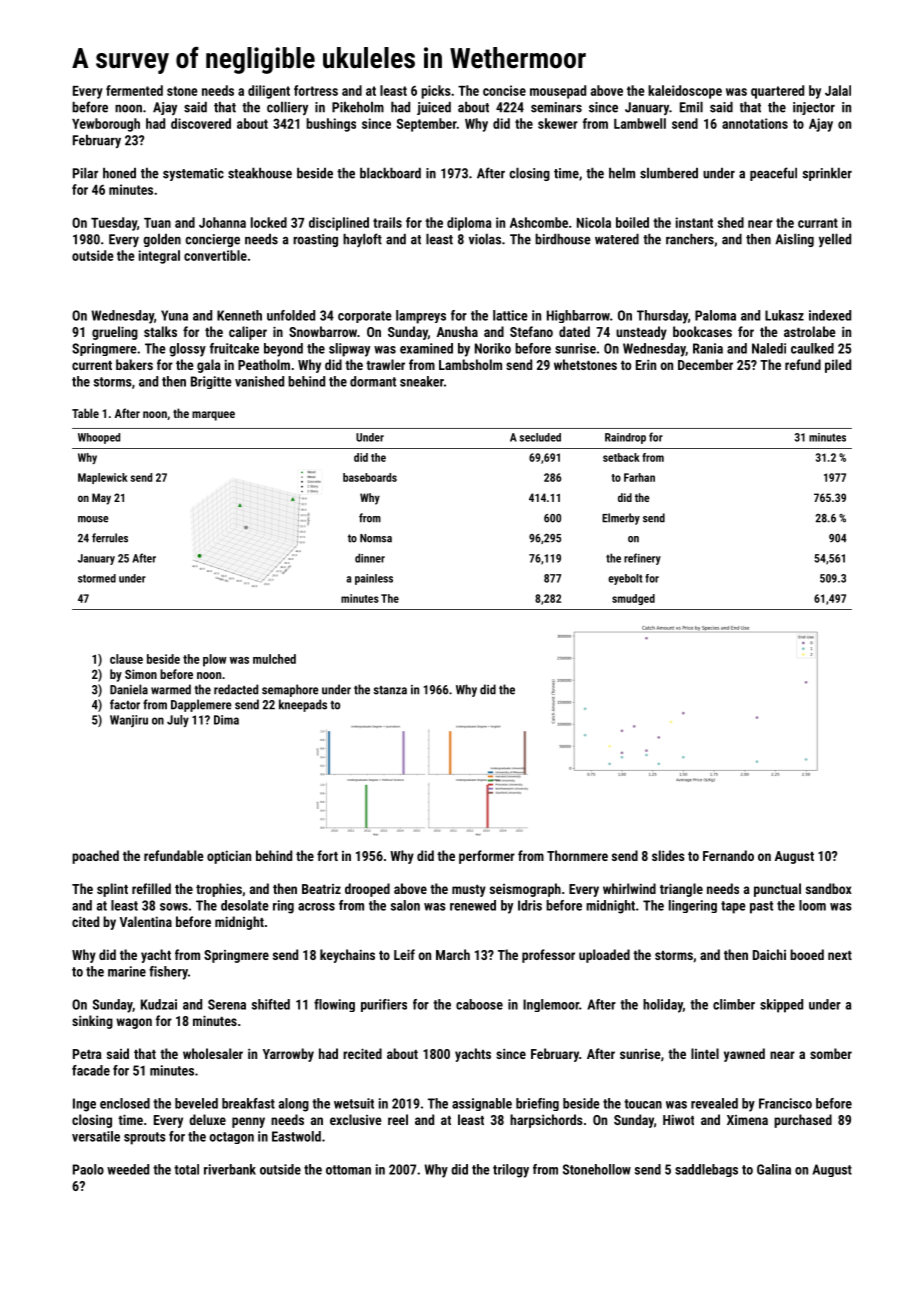  I want to click on indexed, so click(830, 315).
